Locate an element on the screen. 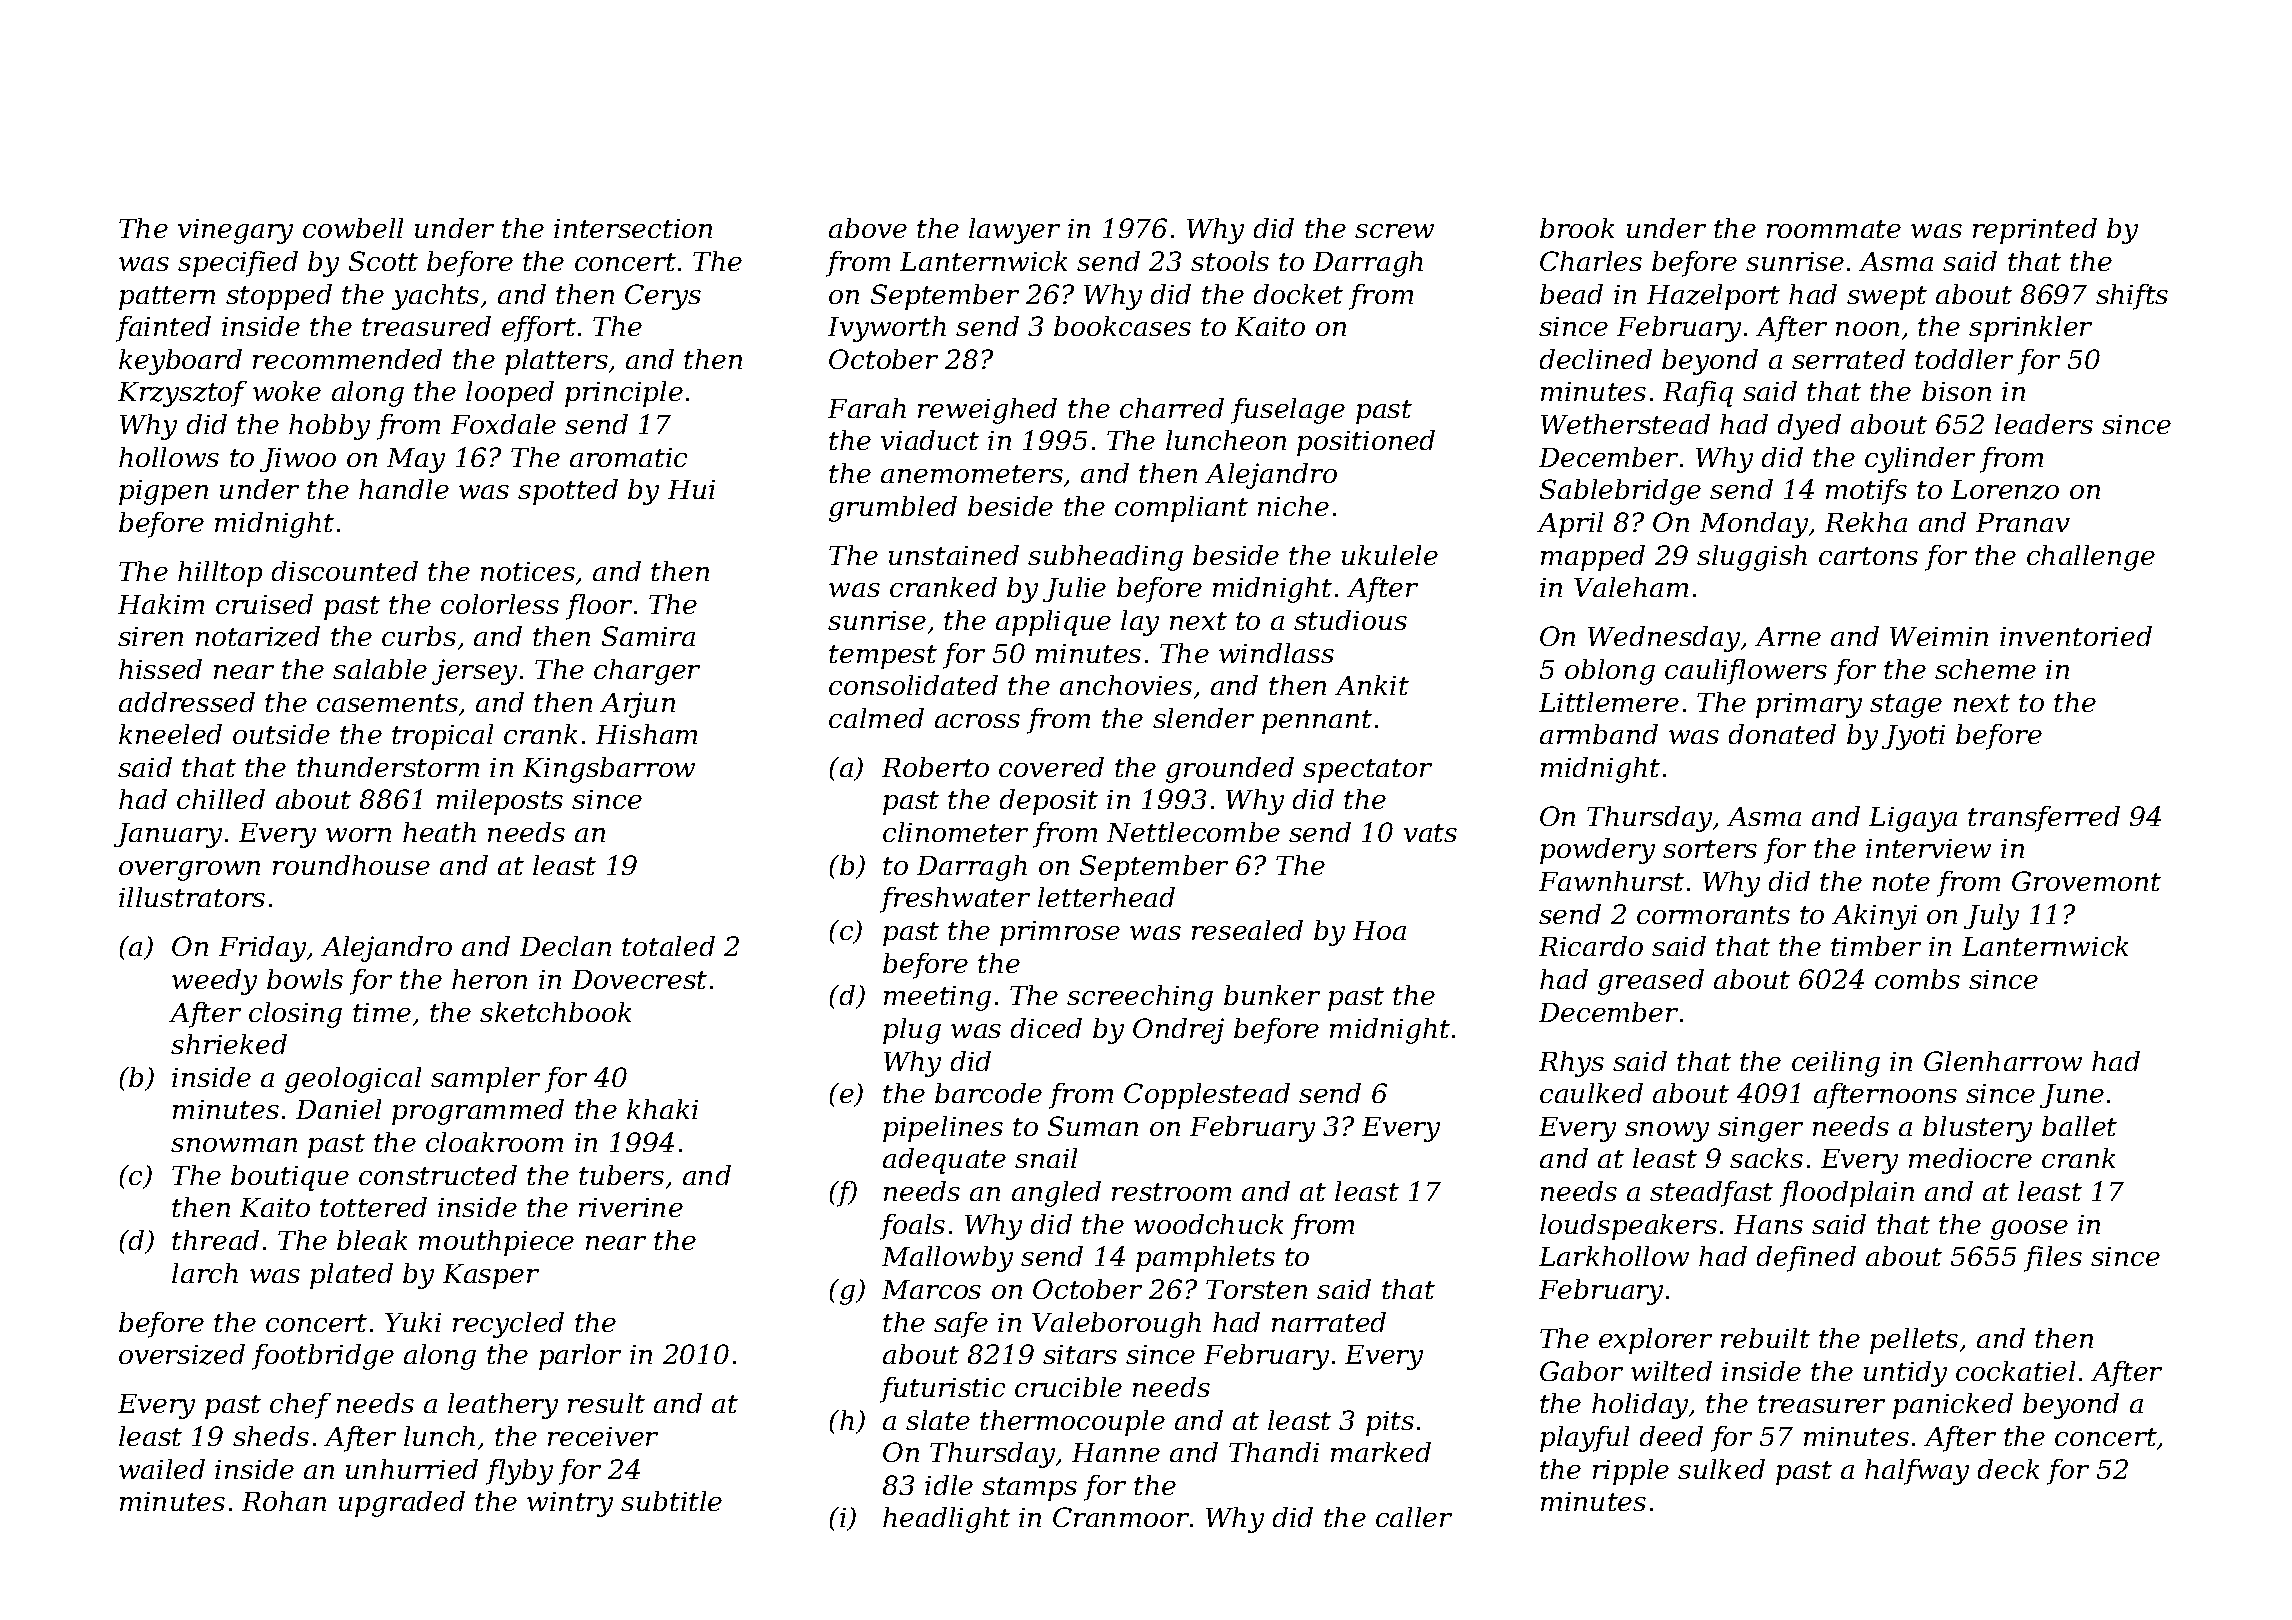  Glenharrow is located at coordinates (2003, 1061).
